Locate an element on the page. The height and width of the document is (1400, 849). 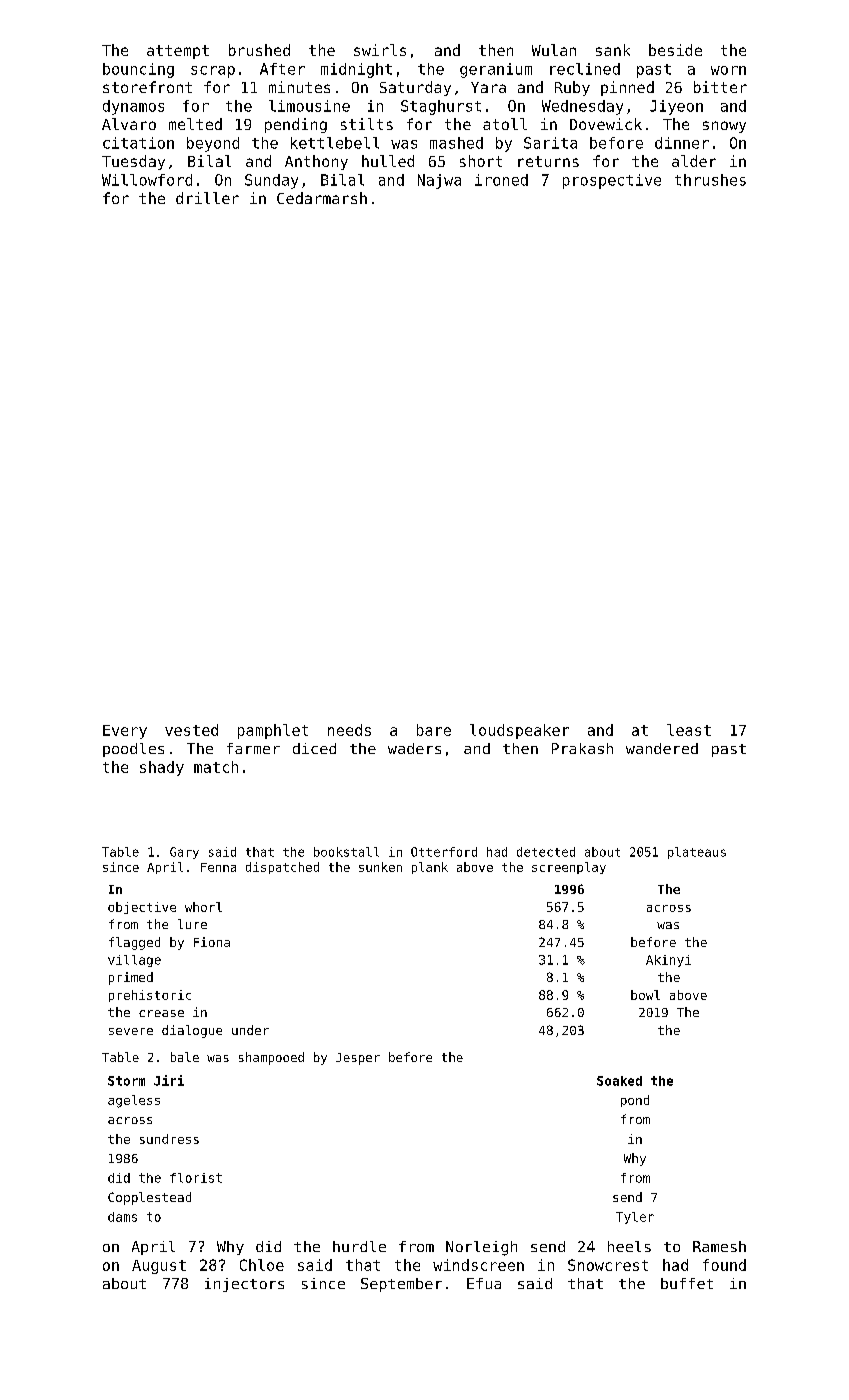
sank is located at coordinates (613, 50).
